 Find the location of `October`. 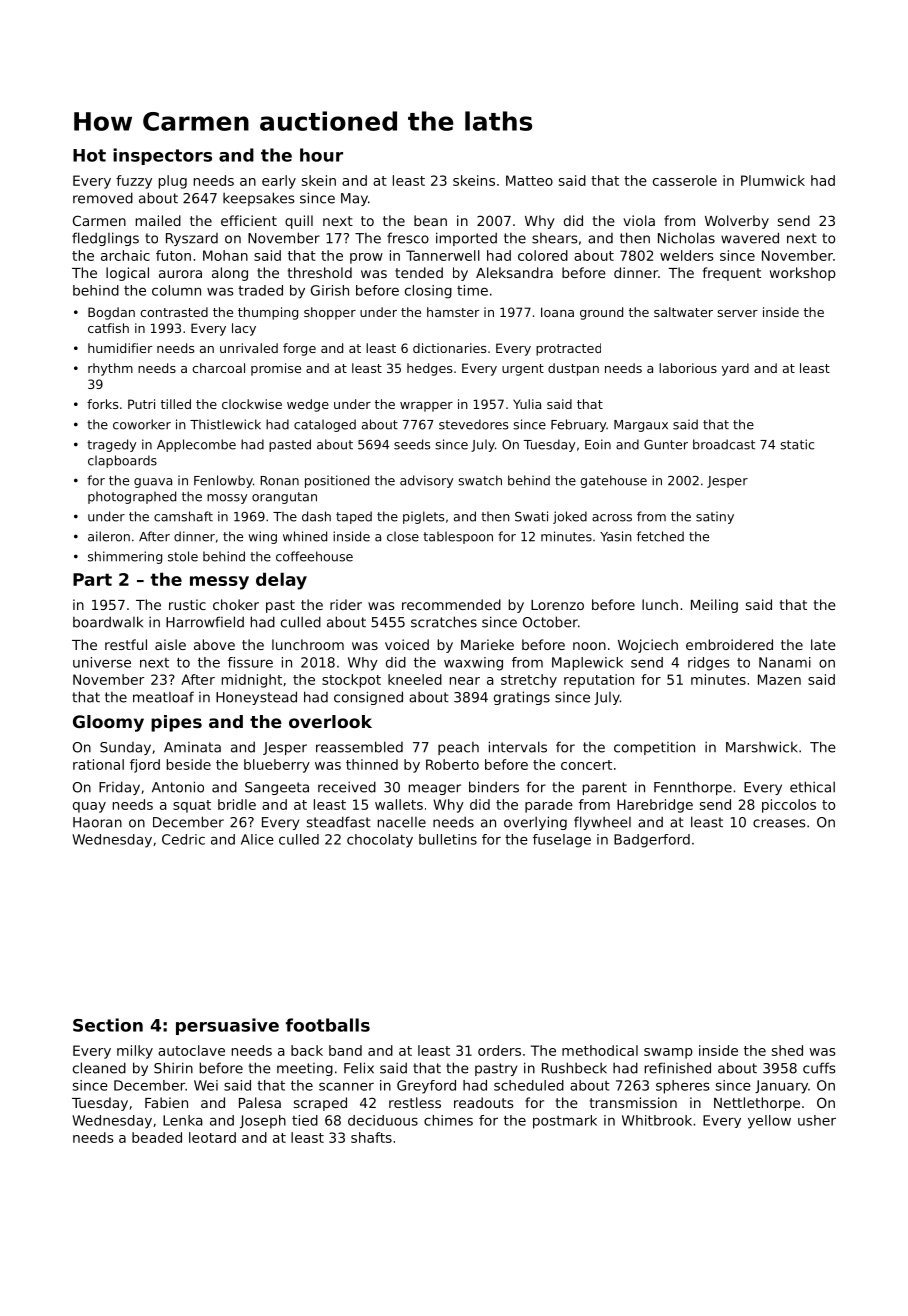

October is located at coordinates (550, 622).
